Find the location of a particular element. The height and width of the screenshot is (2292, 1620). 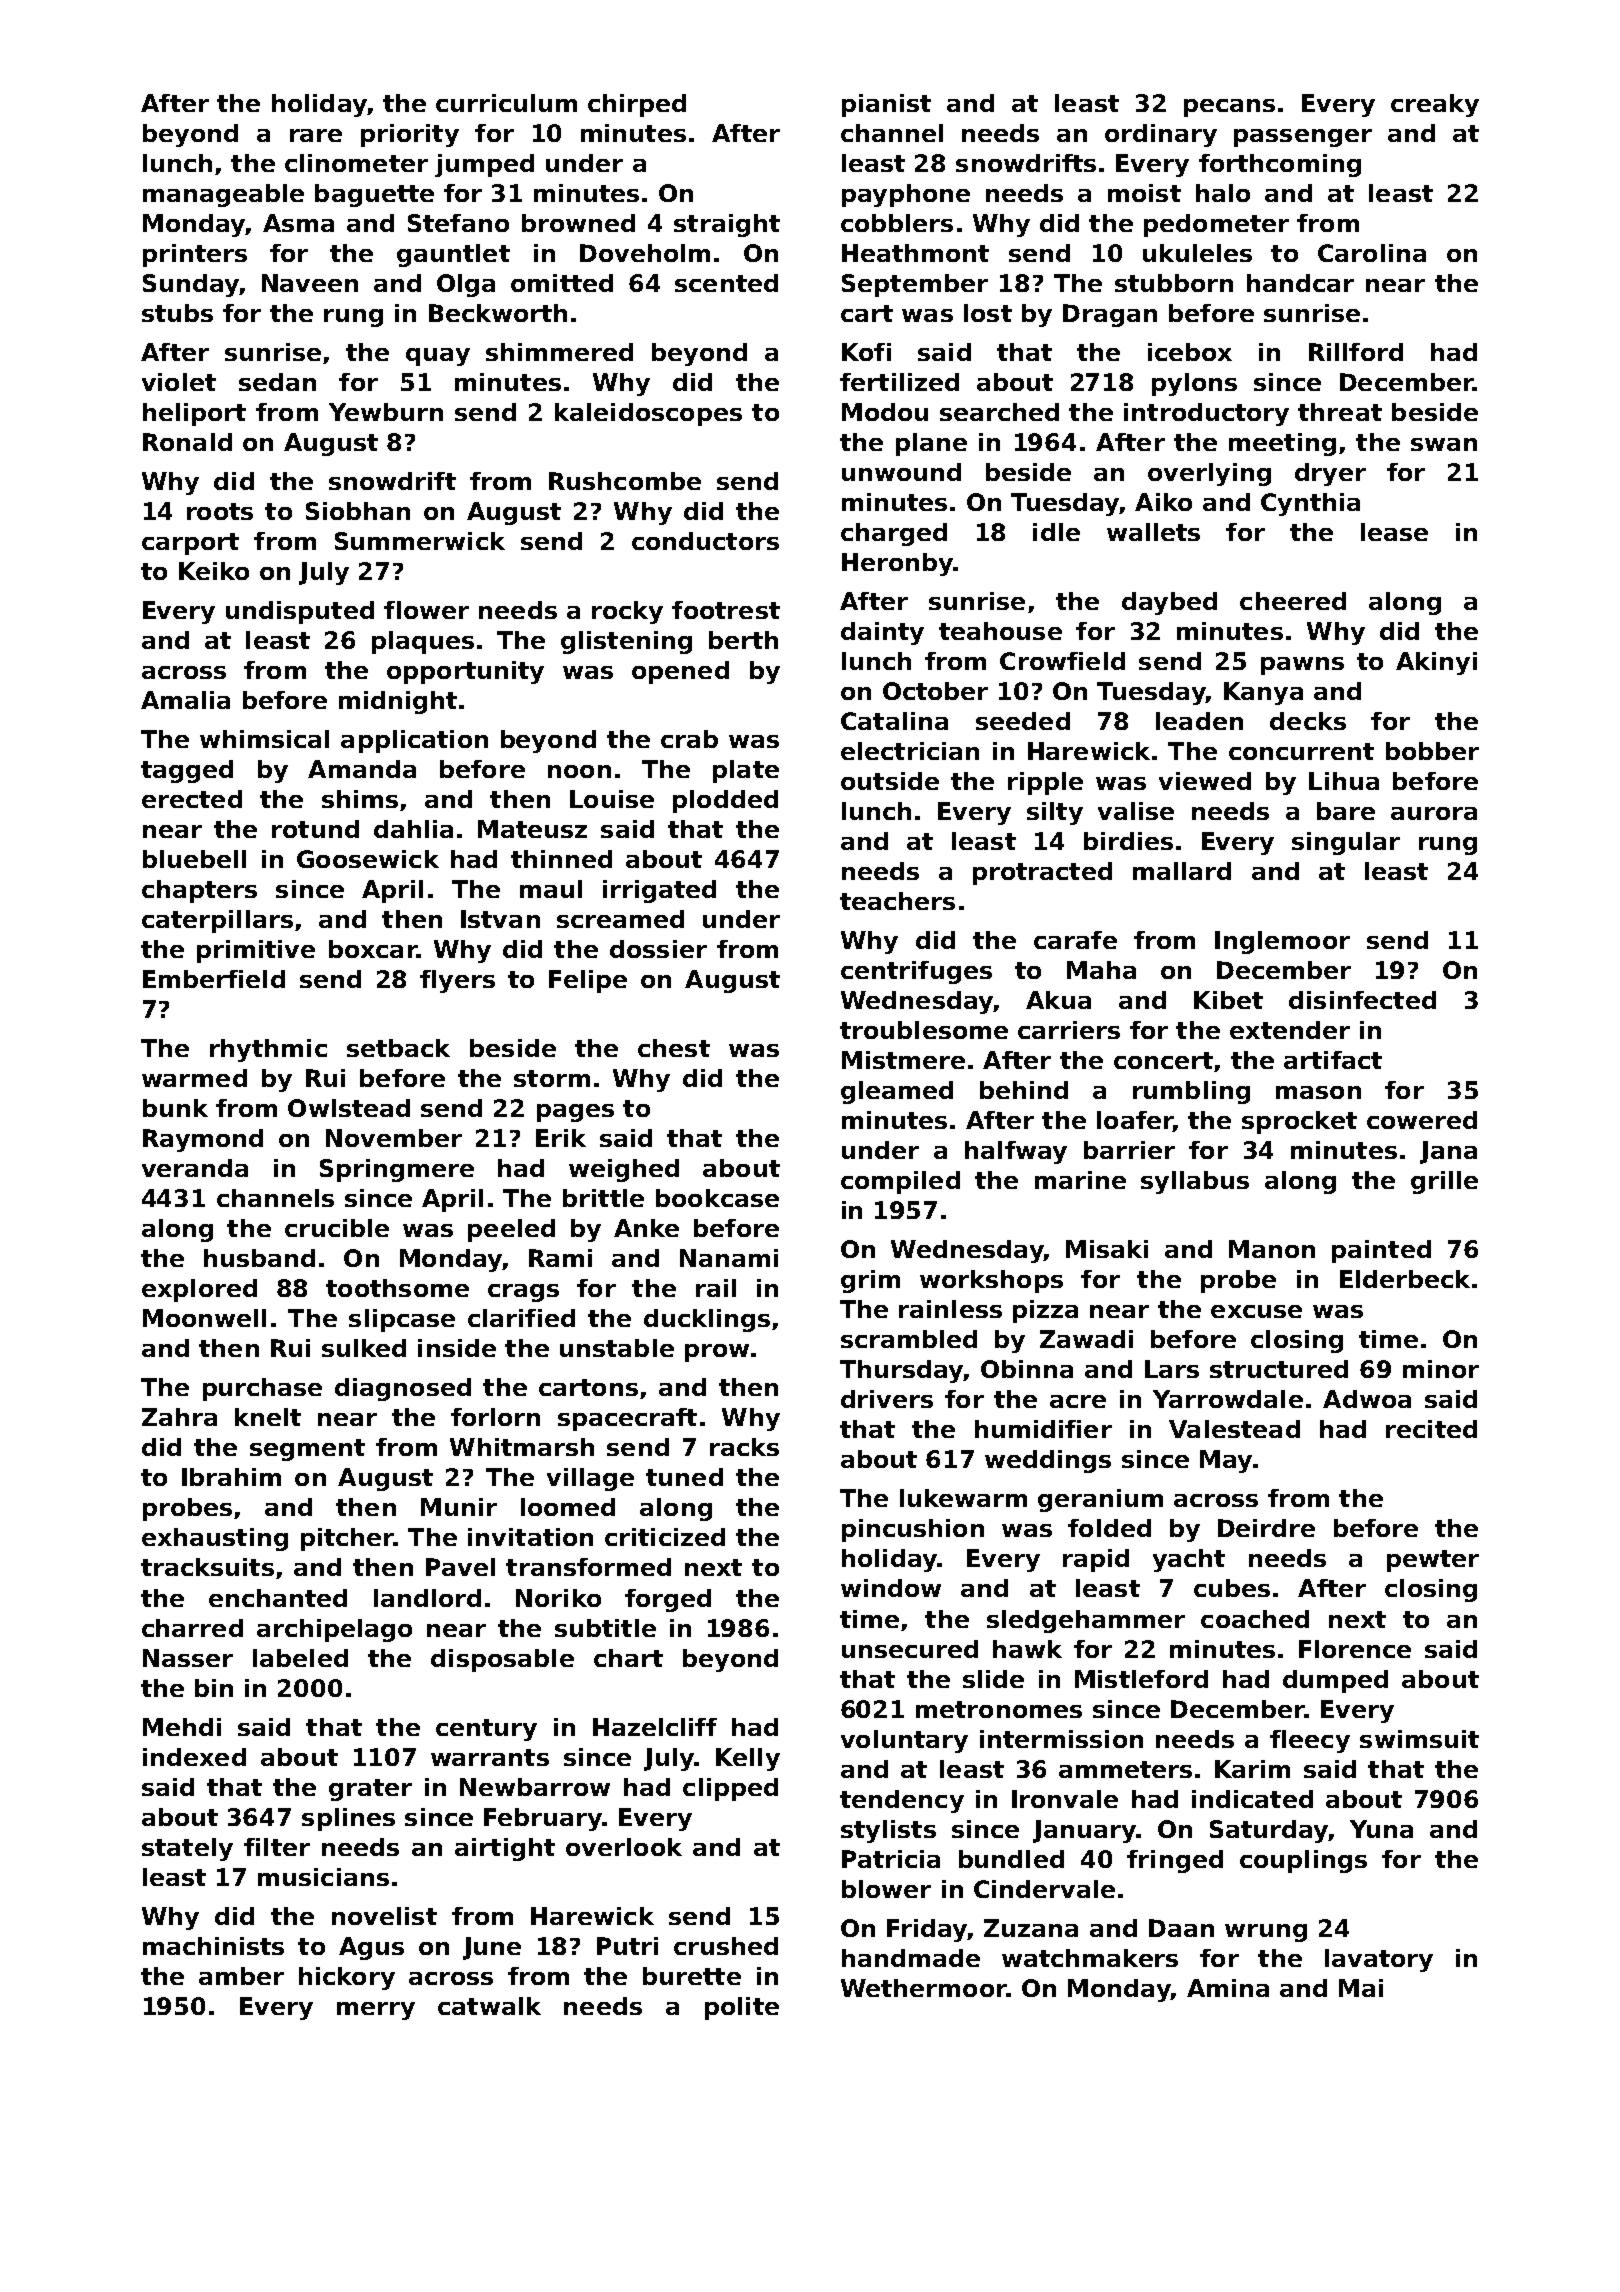

gauntlet is located at coordinates (453, 255).
